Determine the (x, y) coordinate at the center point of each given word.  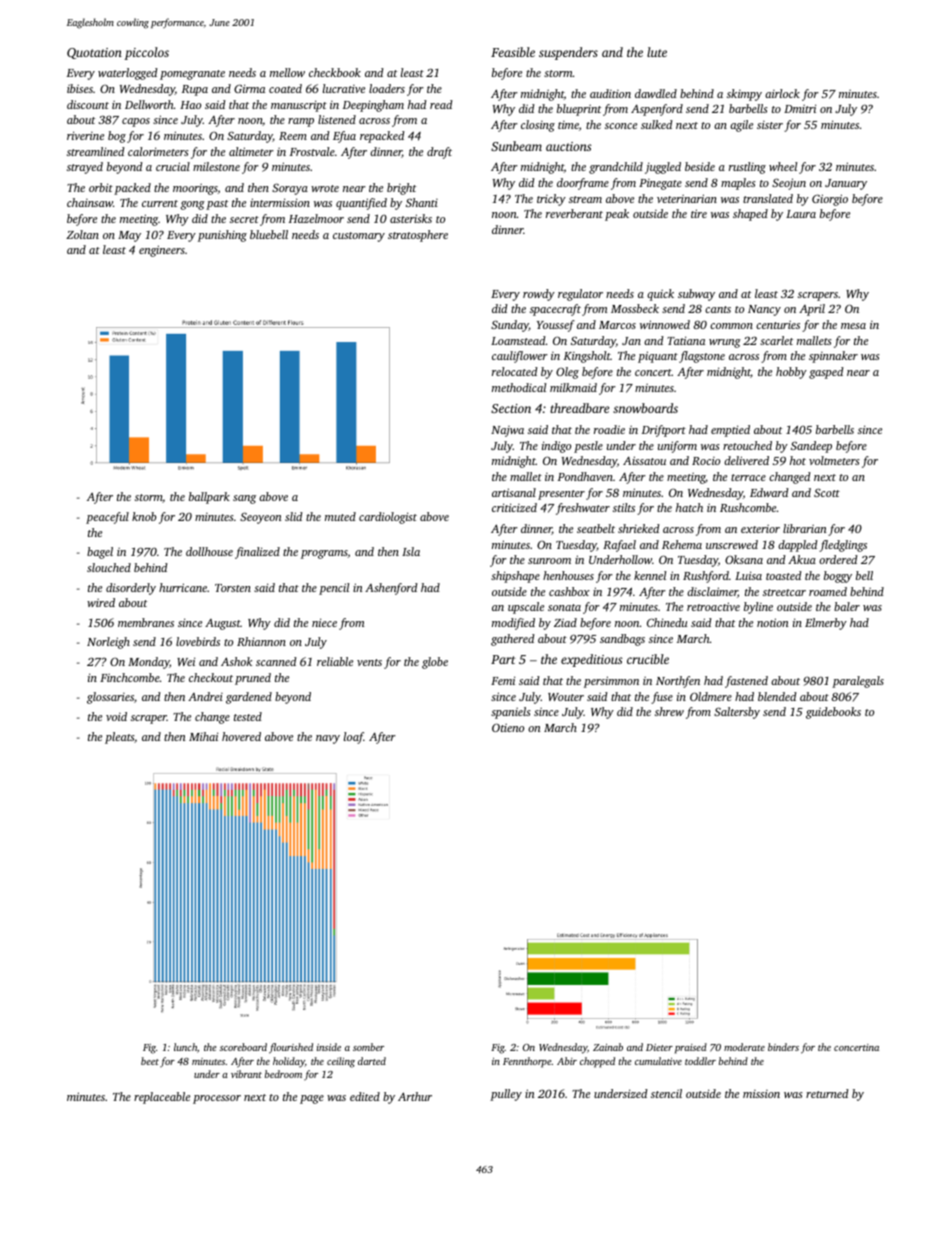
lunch (185, 1047)
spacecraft (555, 310)
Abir (567, 1061)
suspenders (568, 53)
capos (136, 122)
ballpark (209, 498)
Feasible (513, 52)
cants (718, 309)
